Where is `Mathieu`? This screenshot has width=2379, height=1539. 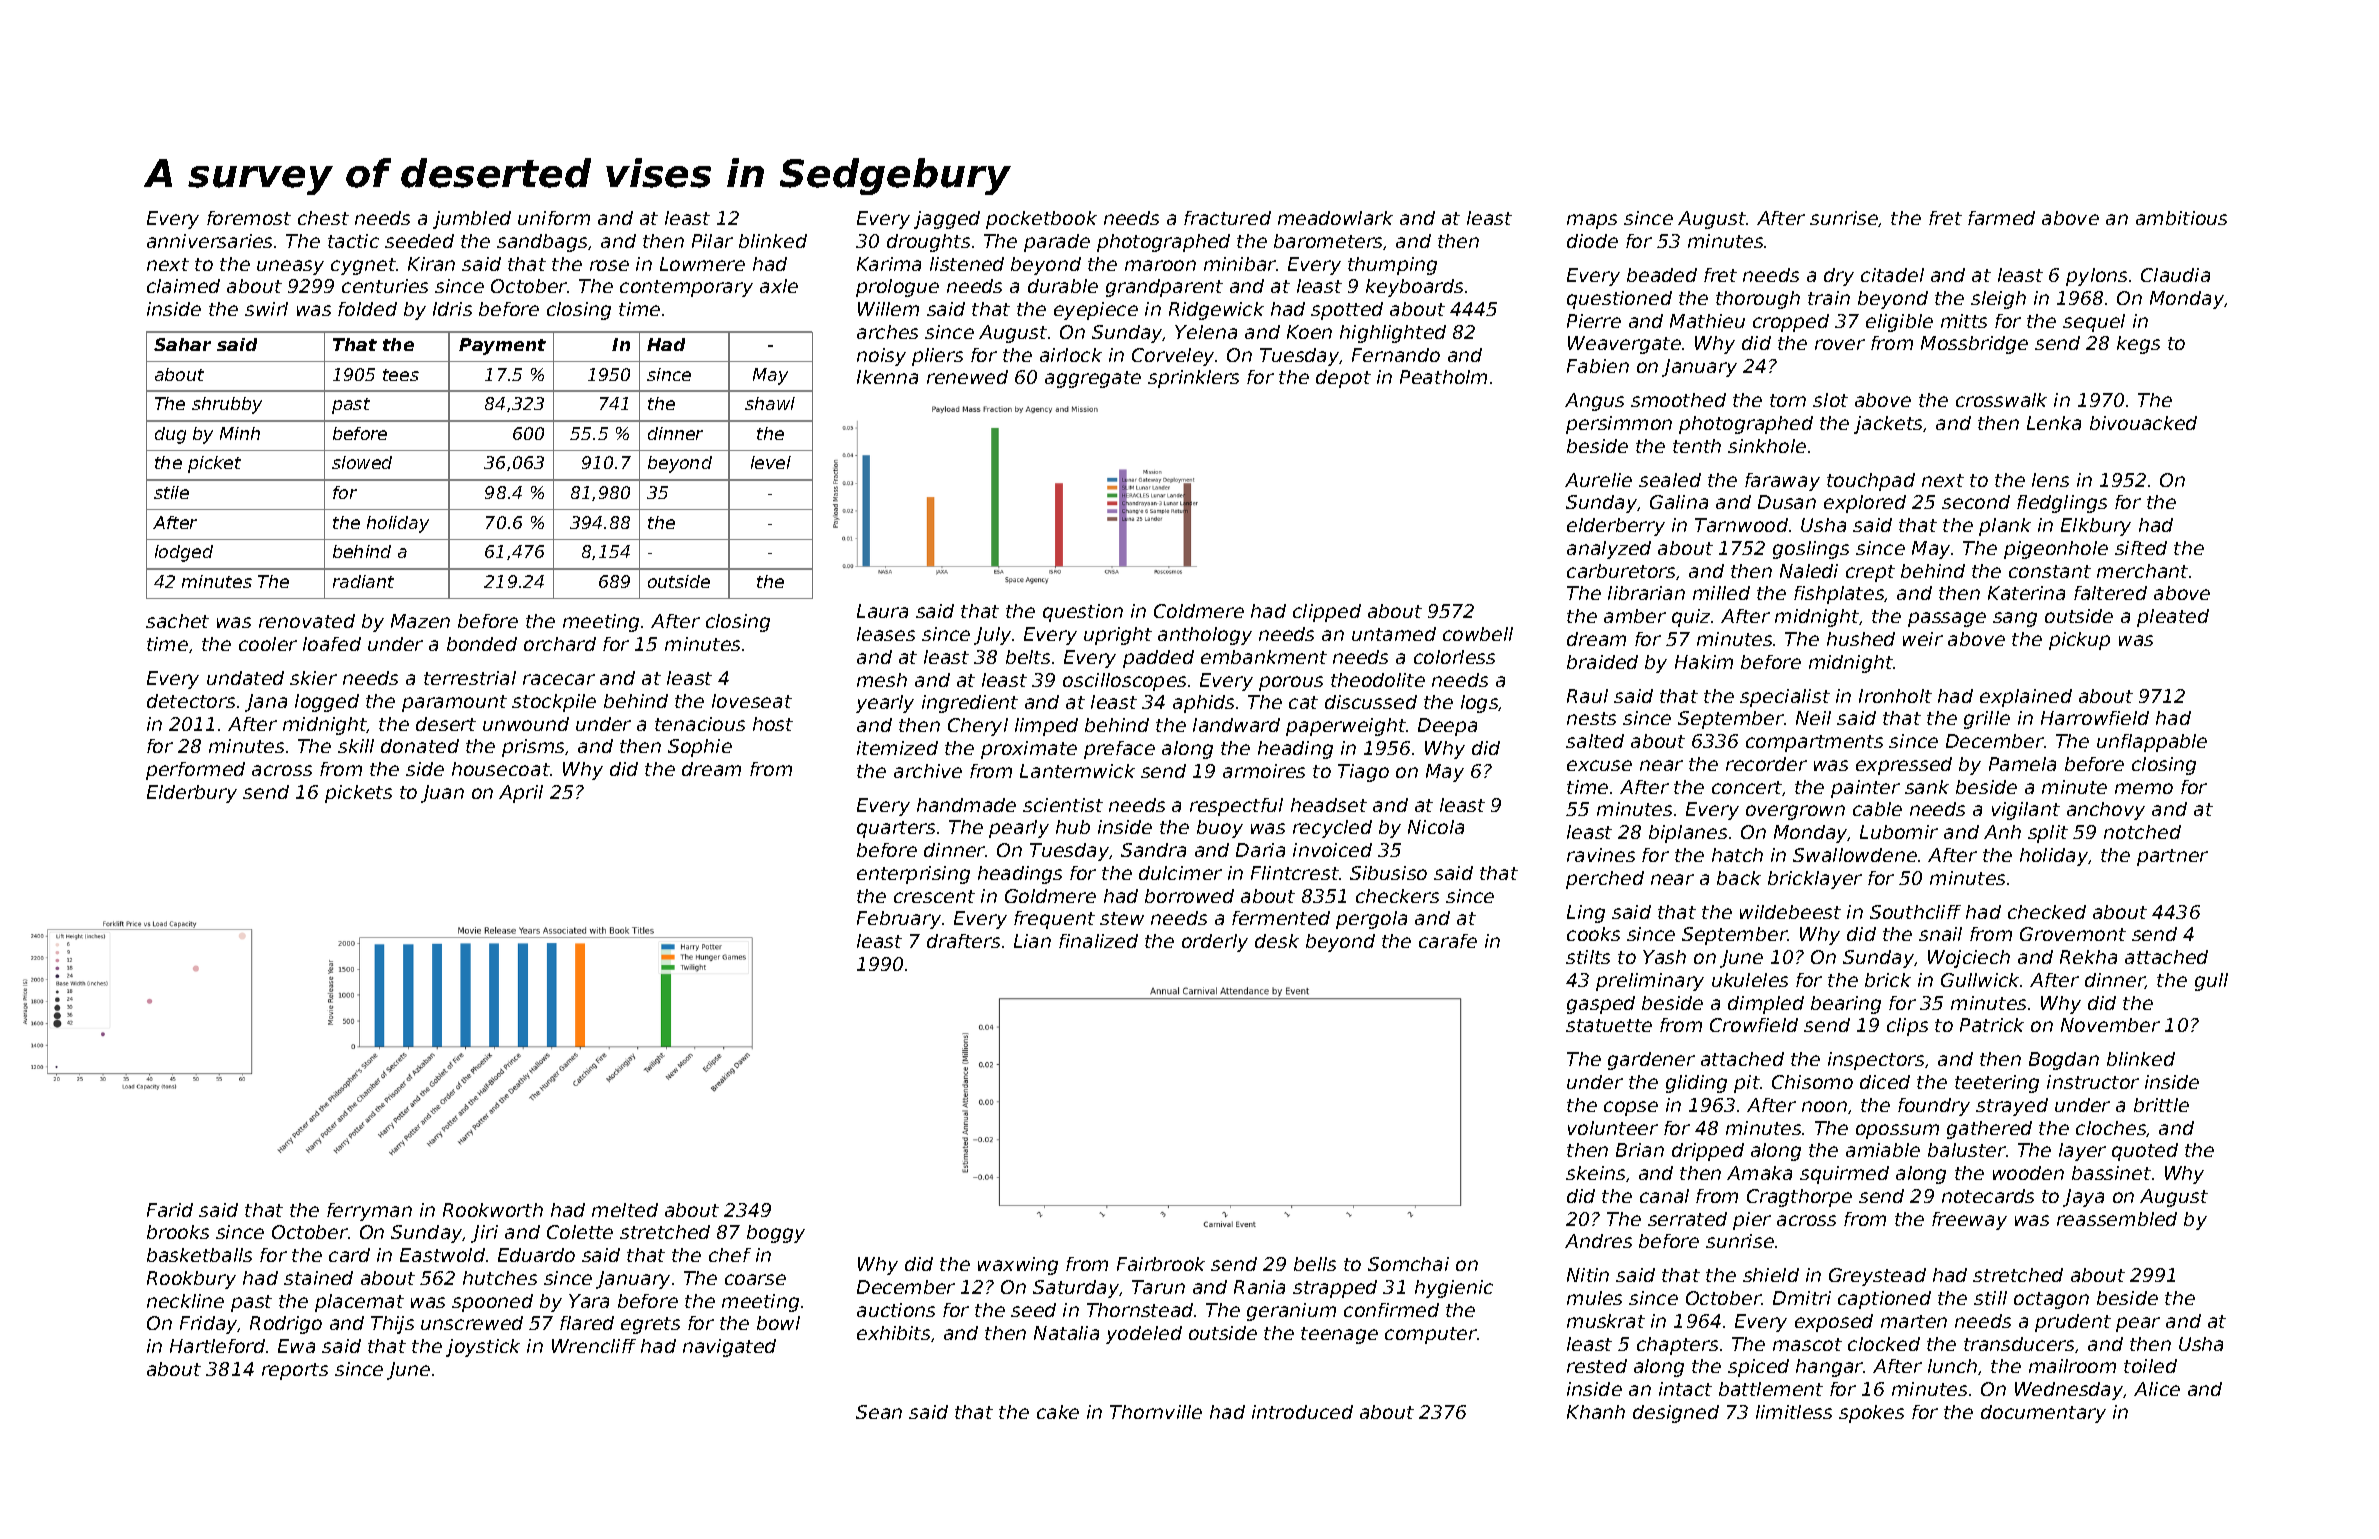
Mathieu is located at coordinates (1707, 321).
